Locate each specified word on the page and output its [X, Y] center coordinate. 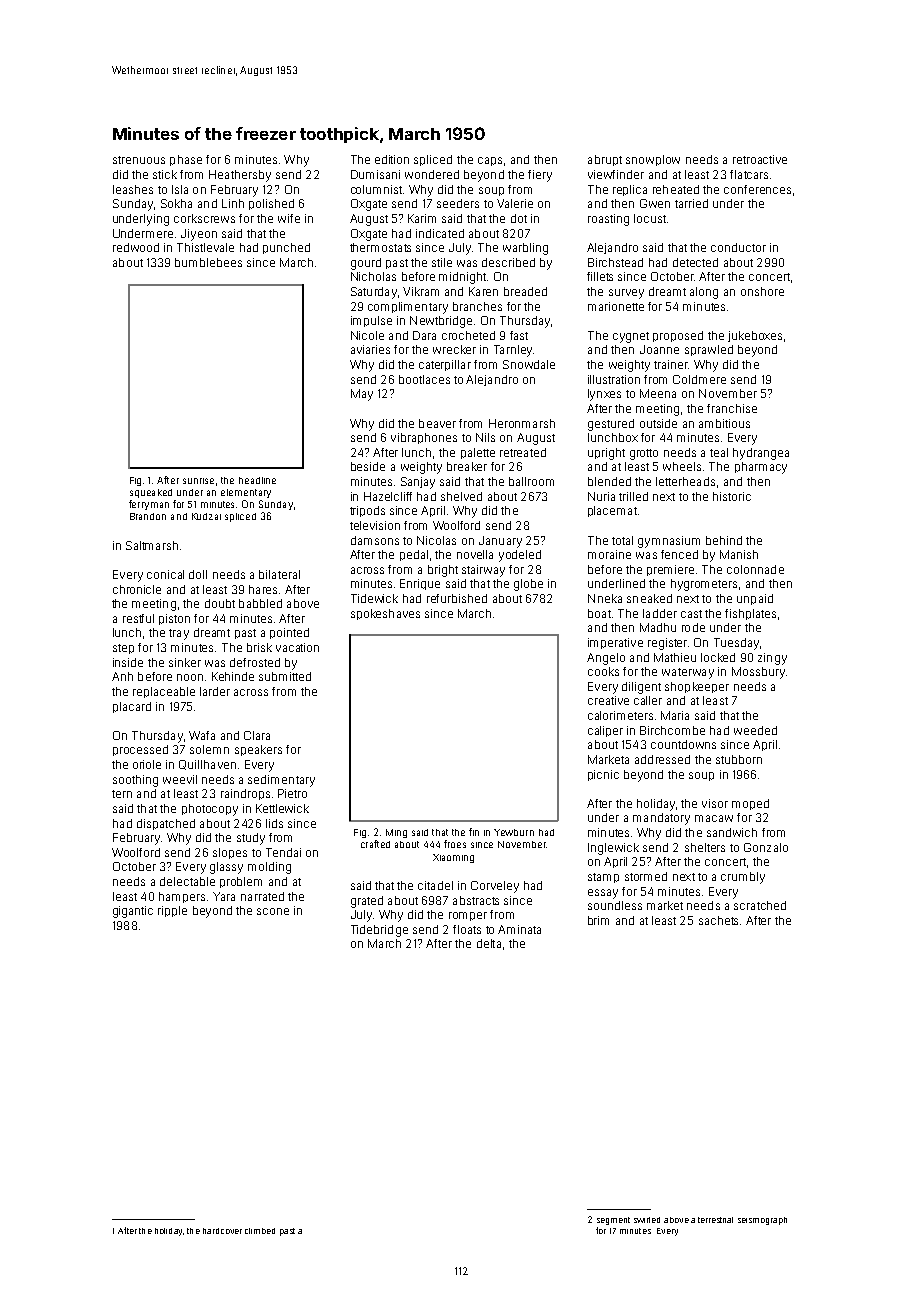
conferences [757, 189]
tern [122, 794]
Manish [739, 554]
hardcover [222, 1231]
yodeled [520, 556]
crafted [375, 844]
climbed [260, 1231]
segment [613, 1221]
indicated [440, 233]
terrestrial [715, 1220]
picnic [603, 775]
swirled [647, 1220]
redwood [136, 247]
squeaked [151, 493]
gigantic [133, 912]
